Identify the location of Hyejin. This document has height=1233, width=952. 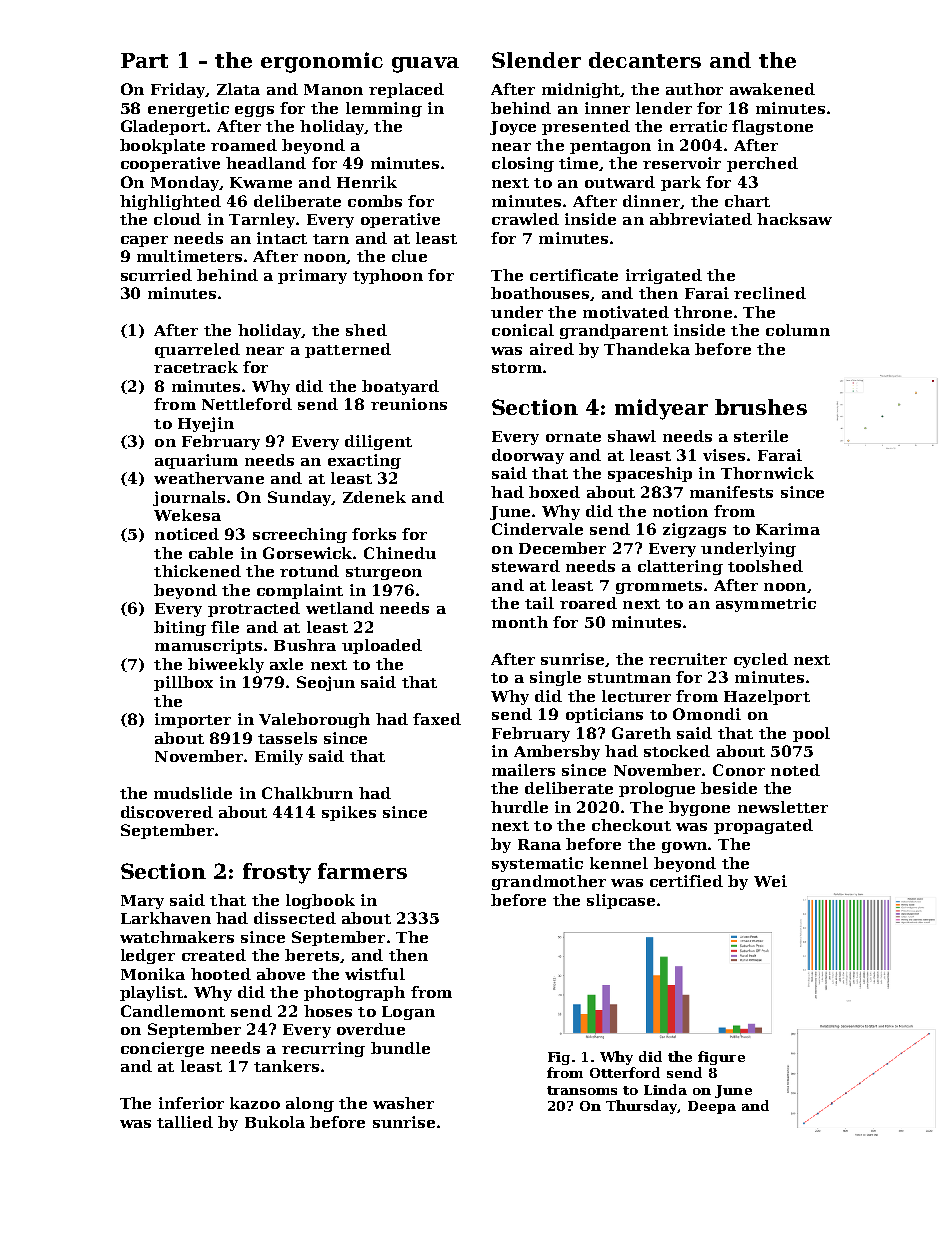
(206, 424).
